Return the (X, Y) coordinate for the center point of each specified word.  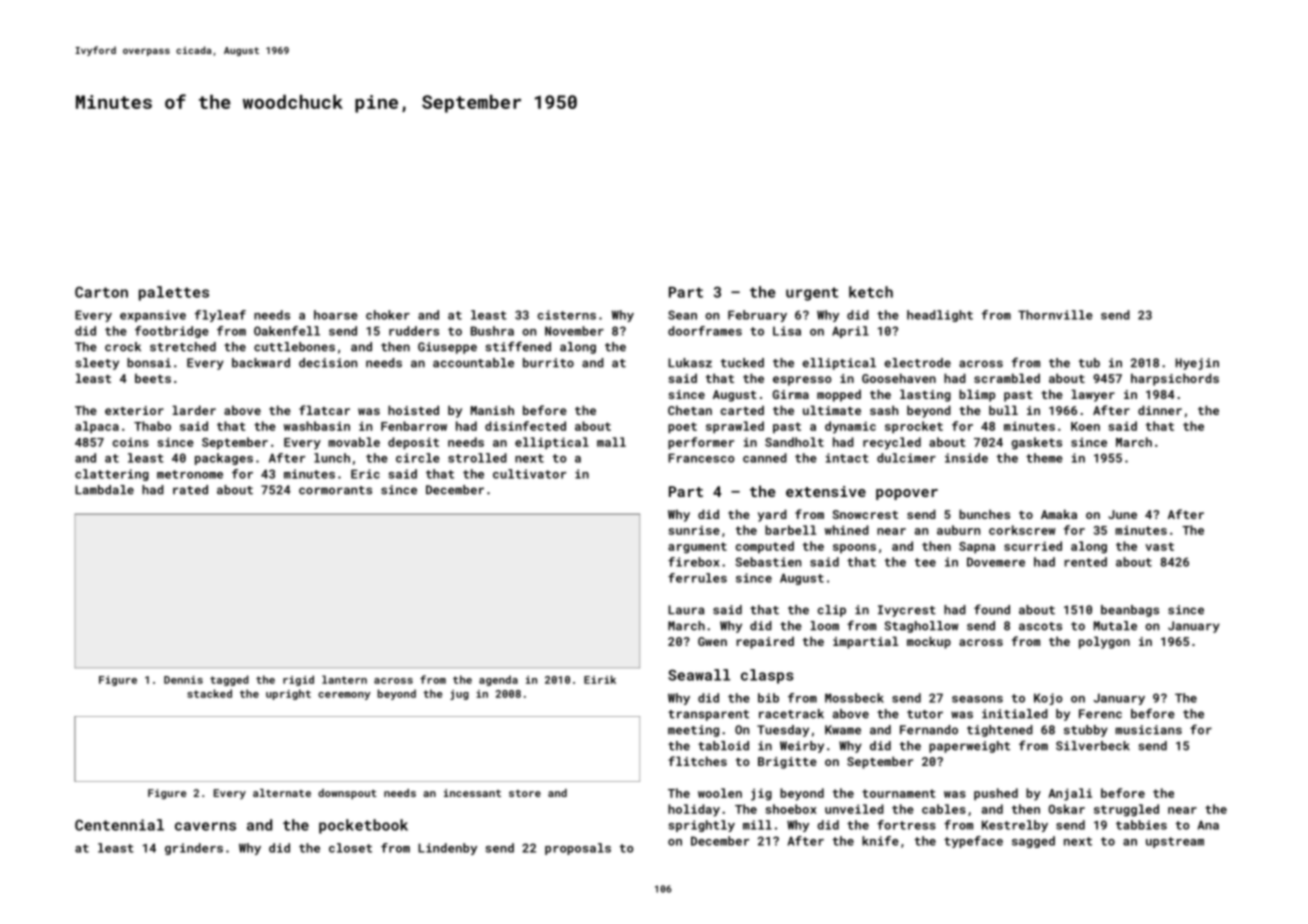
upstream (1175, 842)
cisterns (566, 315)
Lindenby (447, 849)
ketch (871, 292)
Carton (101, 292)
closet (350, 848)
